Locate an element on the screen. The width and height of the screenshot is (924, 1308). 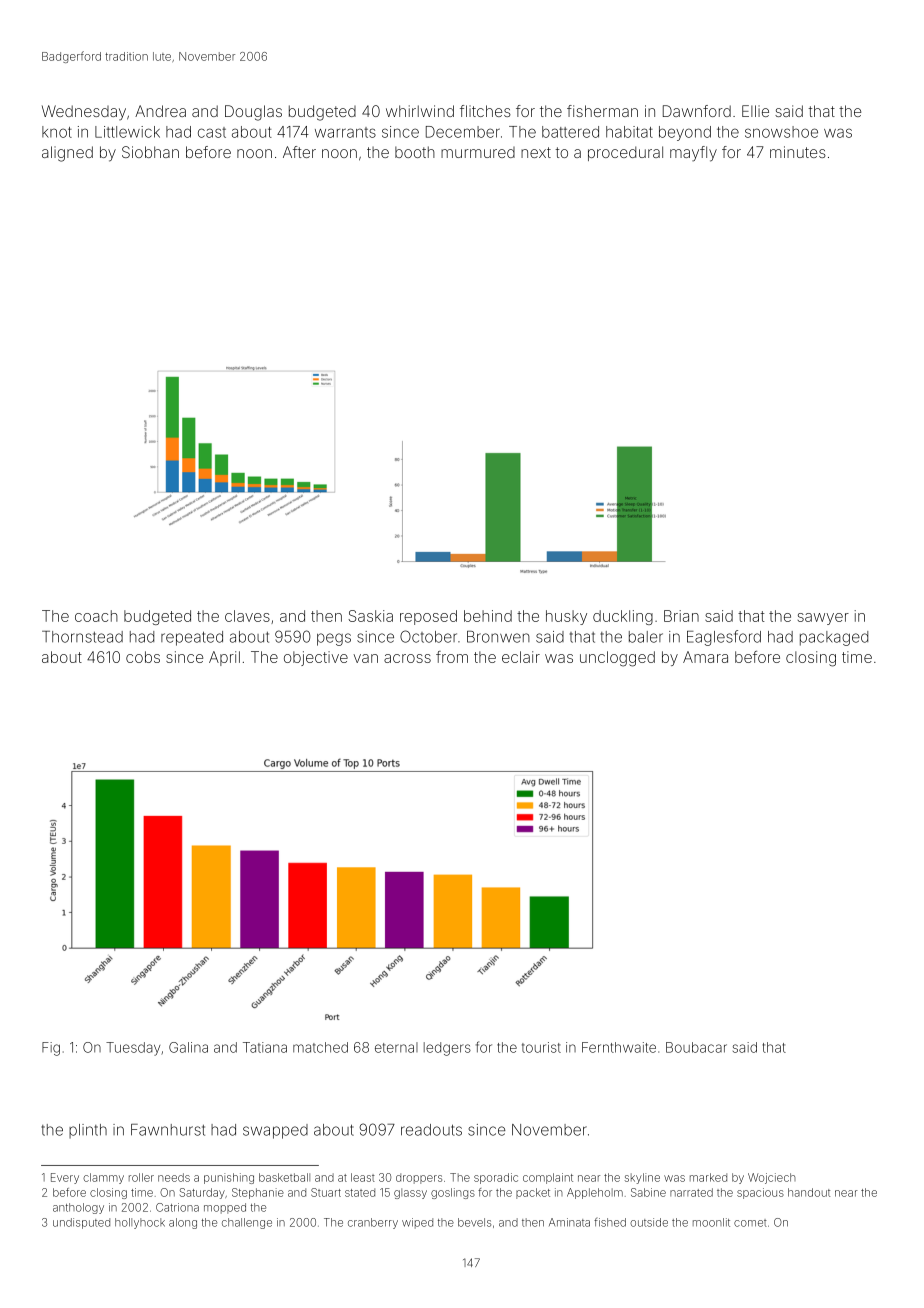
coach is located at coordinates (96, 616).
